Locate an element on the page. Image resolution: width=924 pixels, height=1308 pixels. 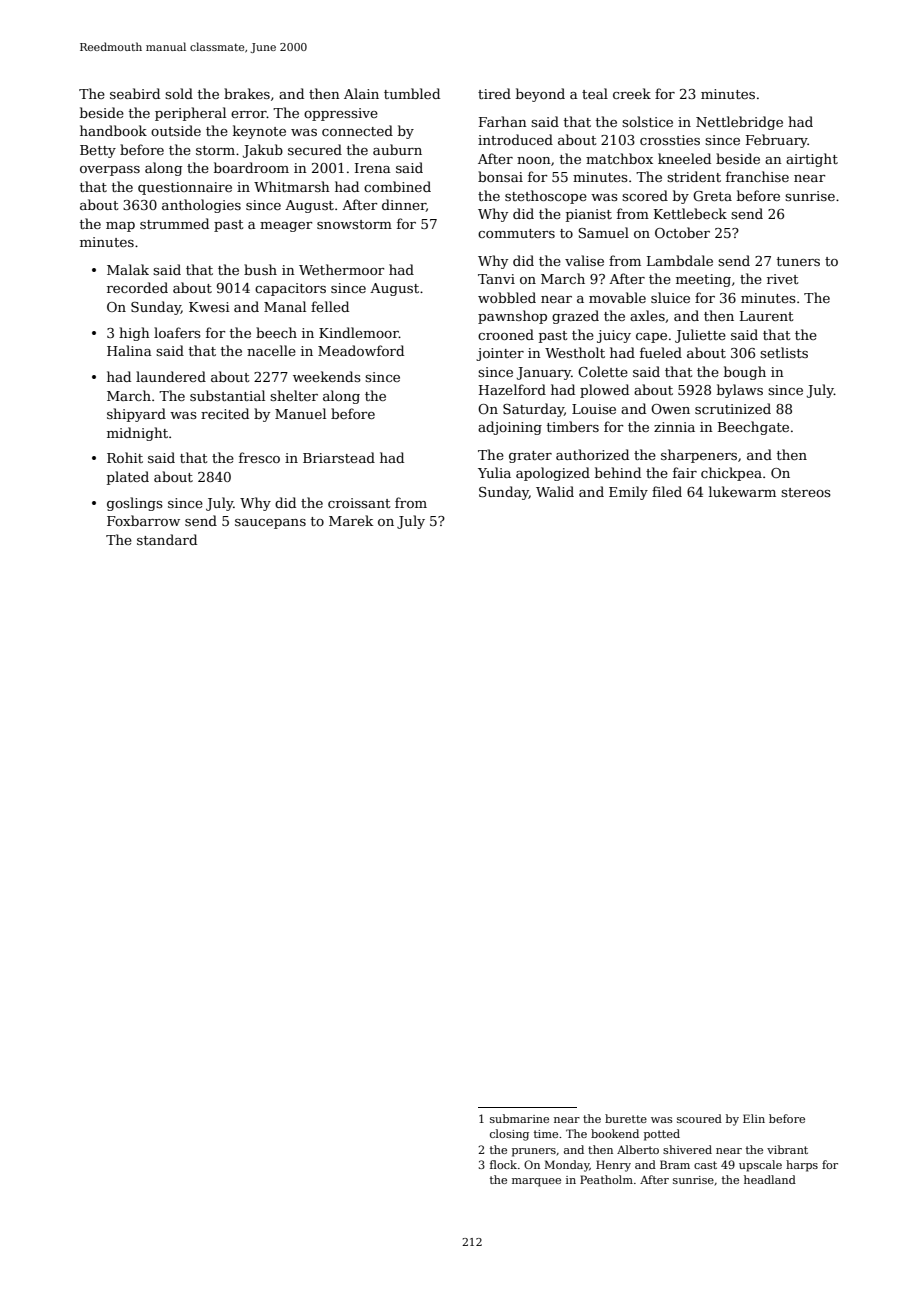
combined is located at coordinates (397, 186).
